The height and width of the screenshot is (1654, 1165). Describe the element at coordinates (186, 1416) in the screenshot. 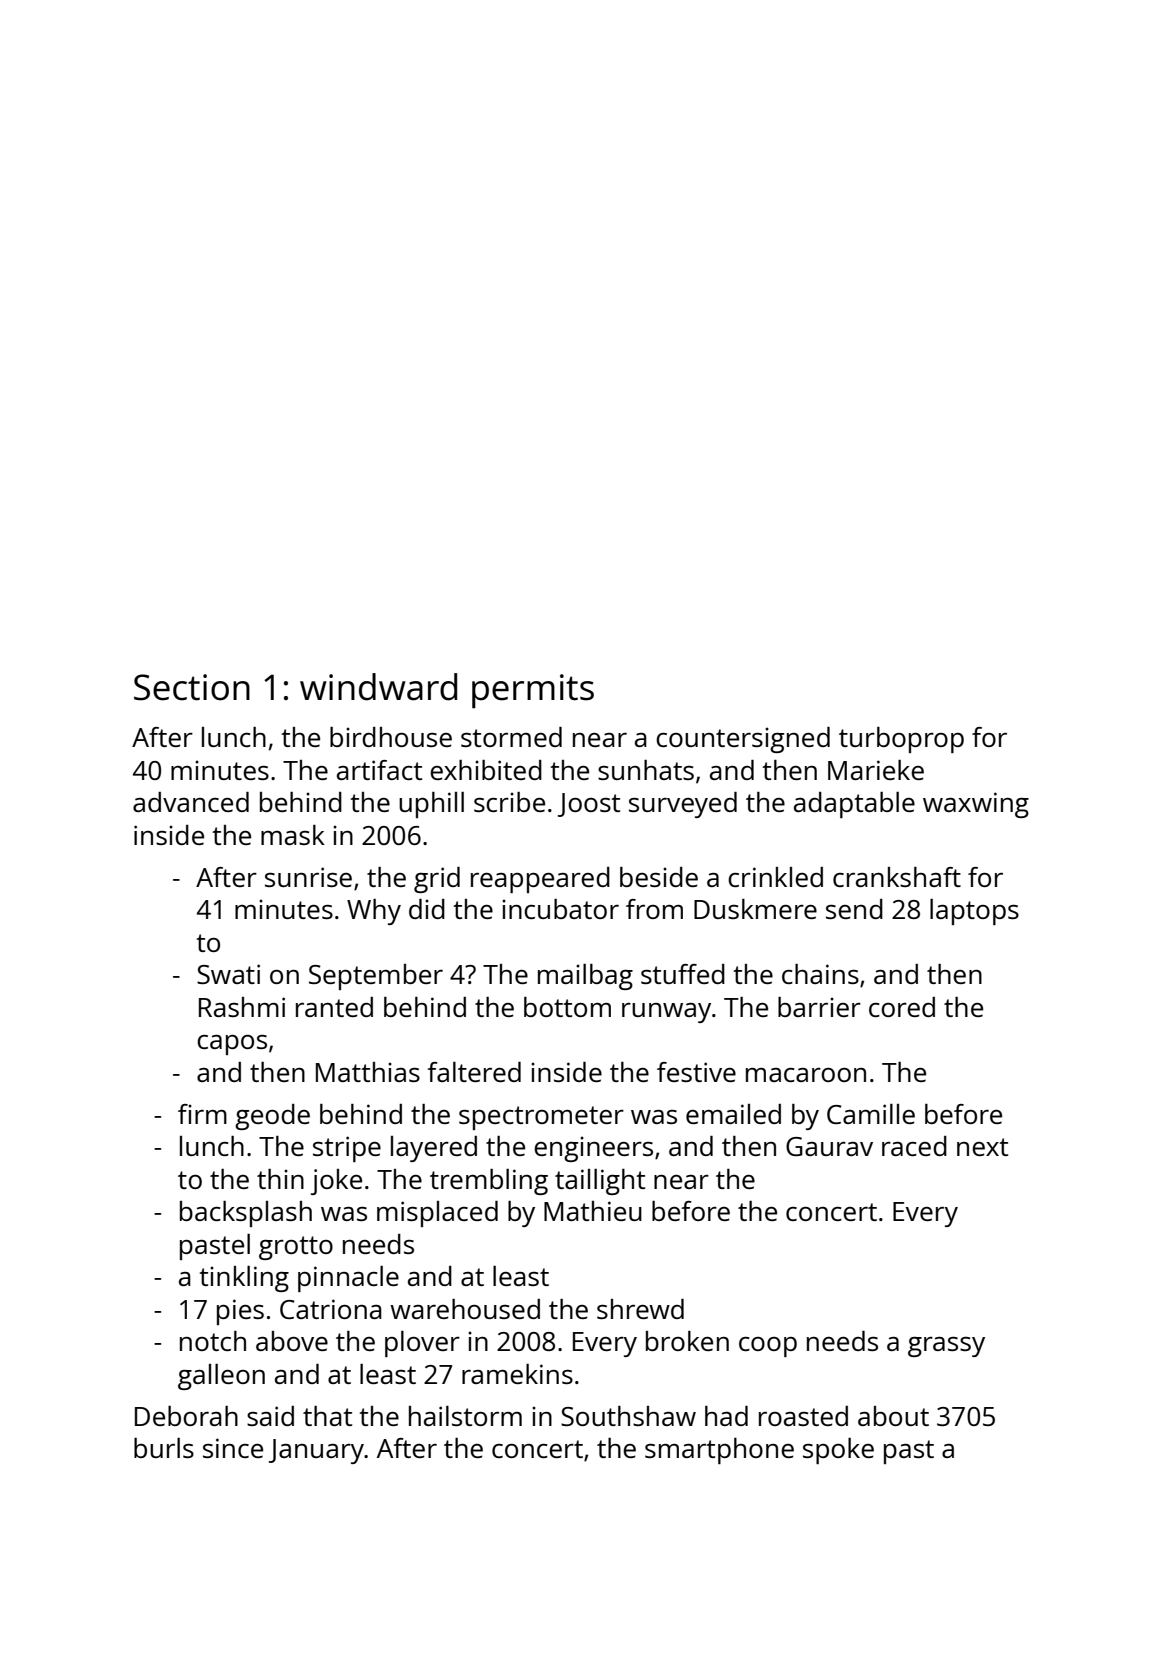

I see `Deborah` at that location.
